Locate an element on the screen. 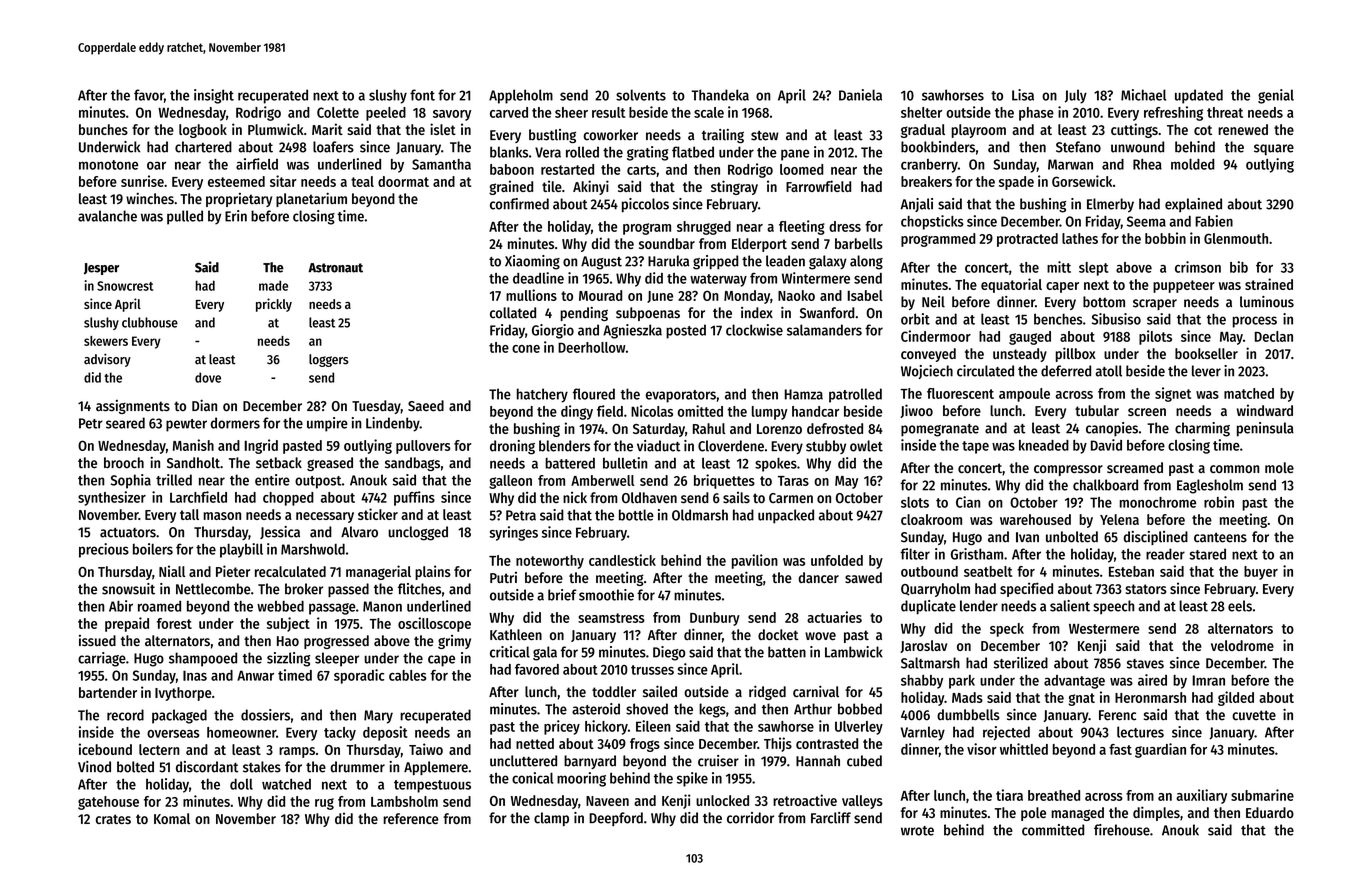  tile is located at coordinates (552, 186).
